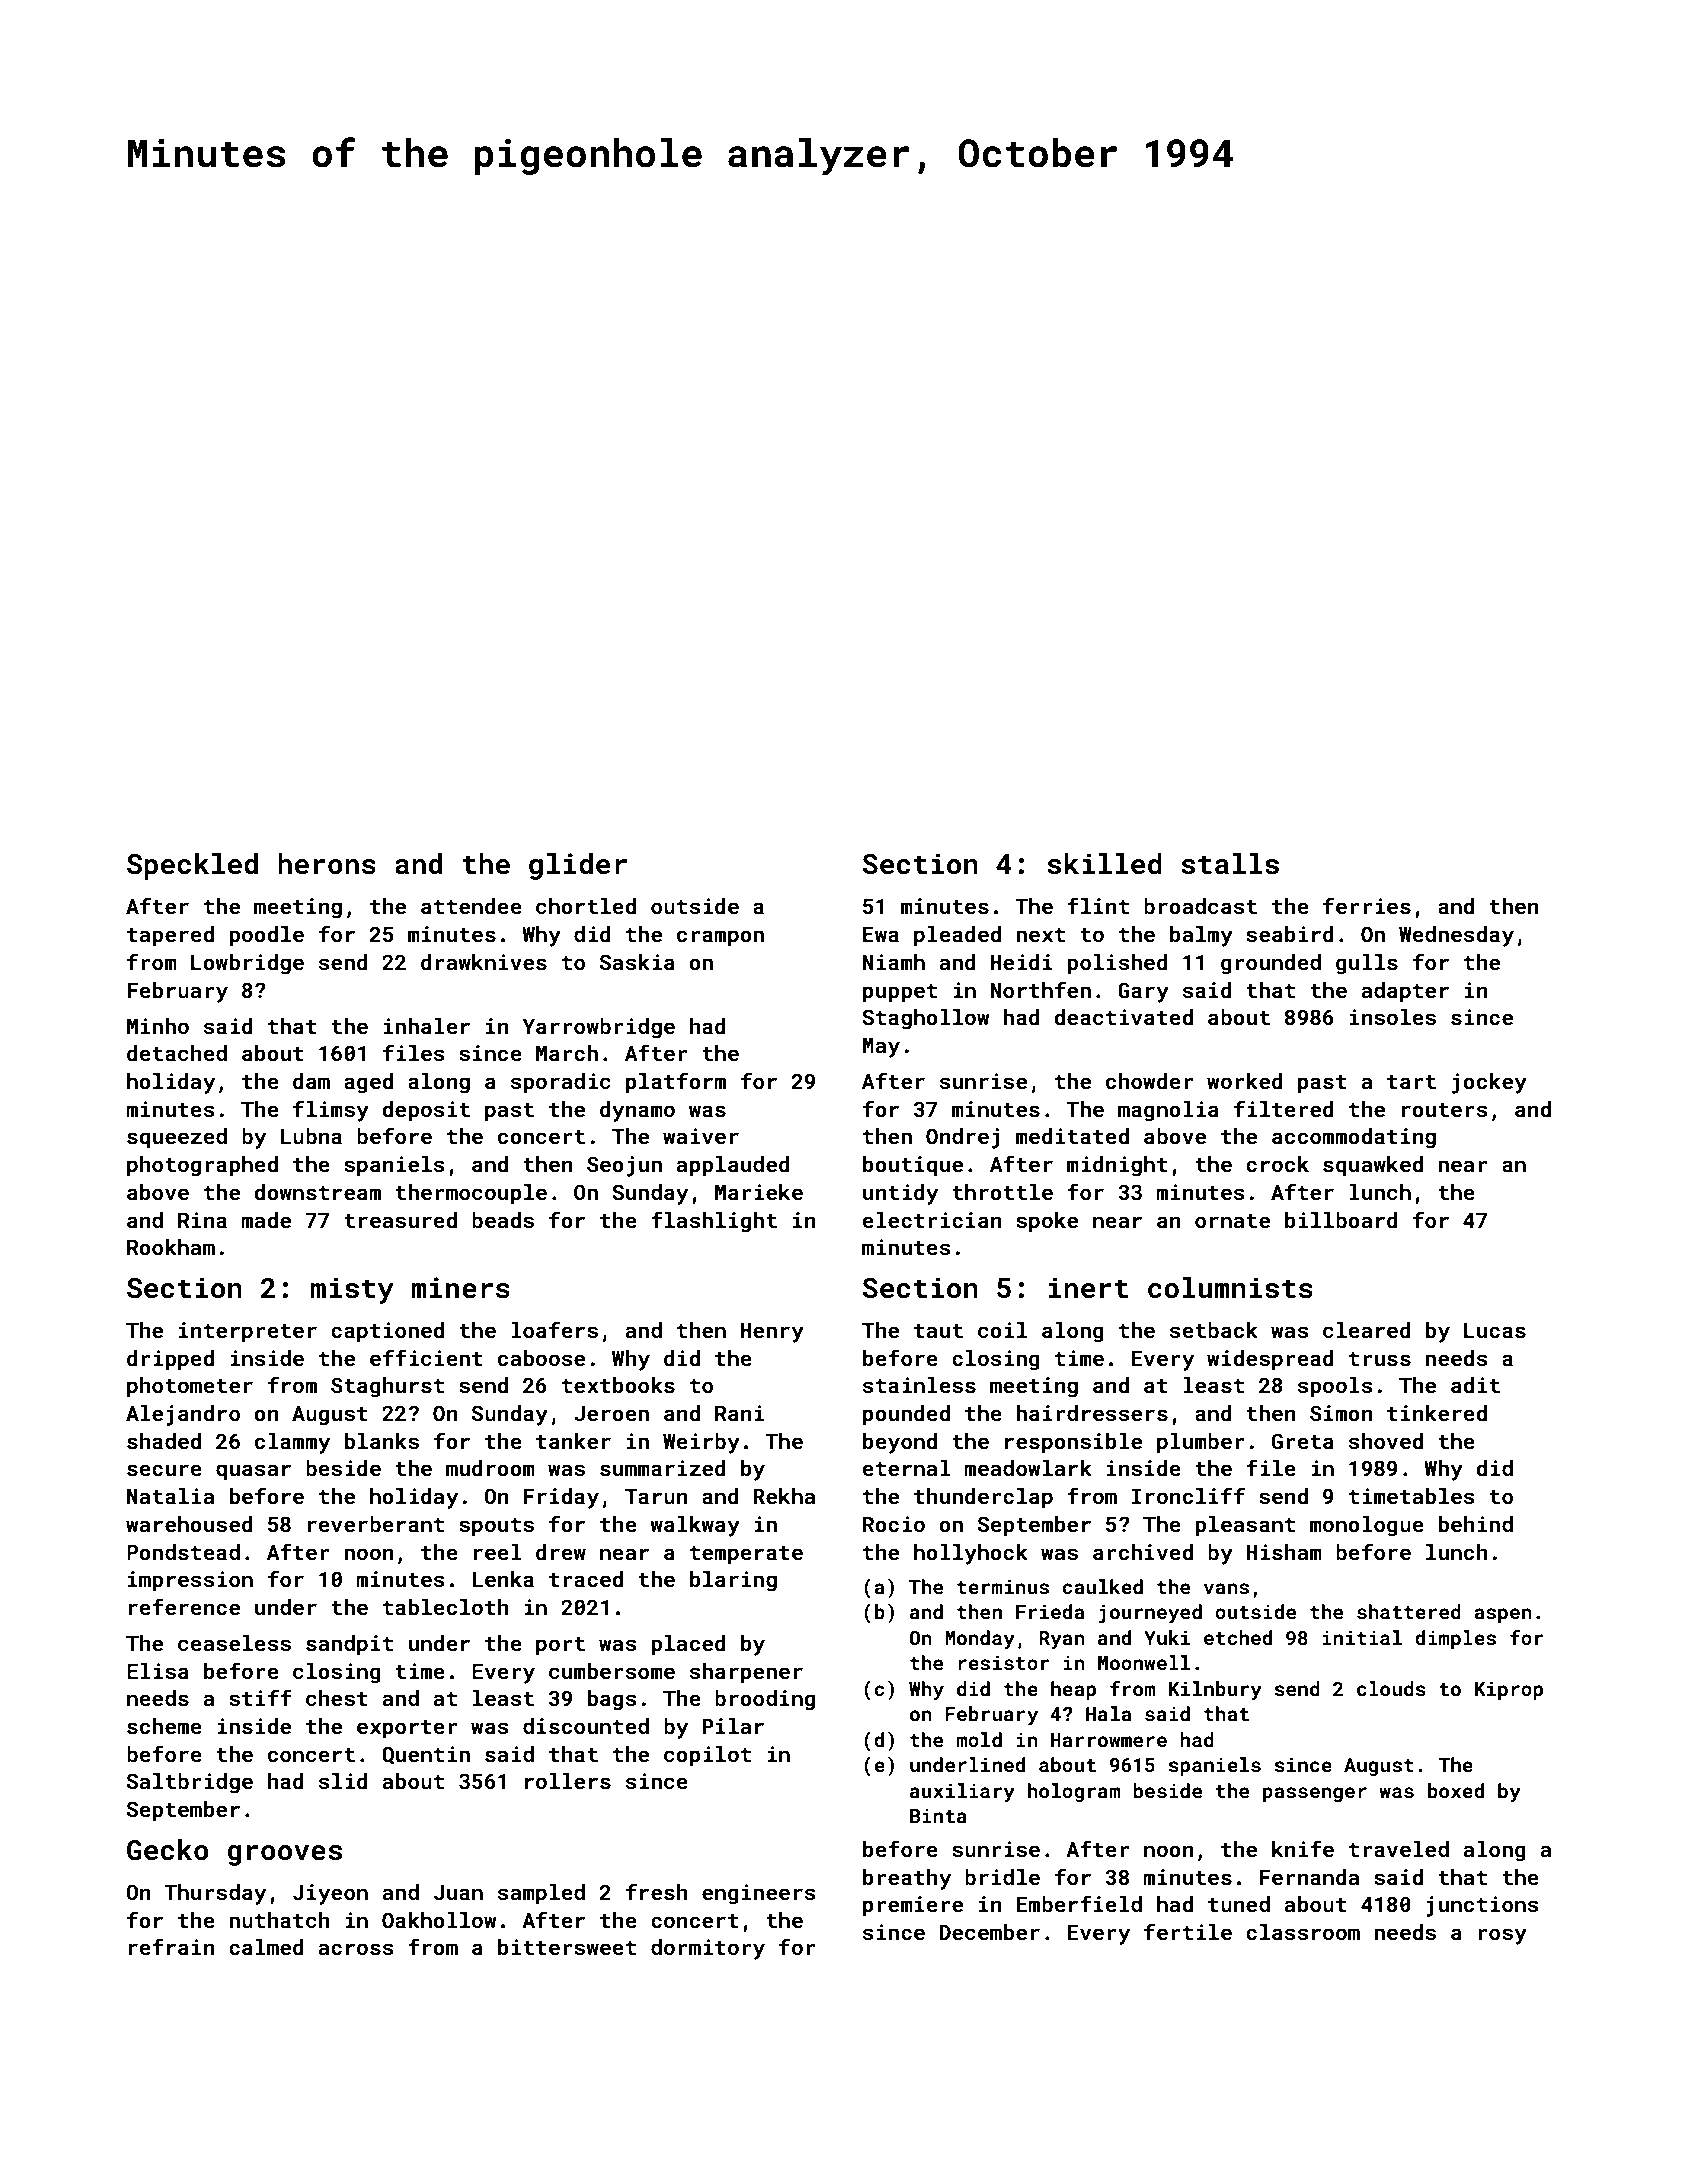  I want to click on engineers, so click(759, 1894).
